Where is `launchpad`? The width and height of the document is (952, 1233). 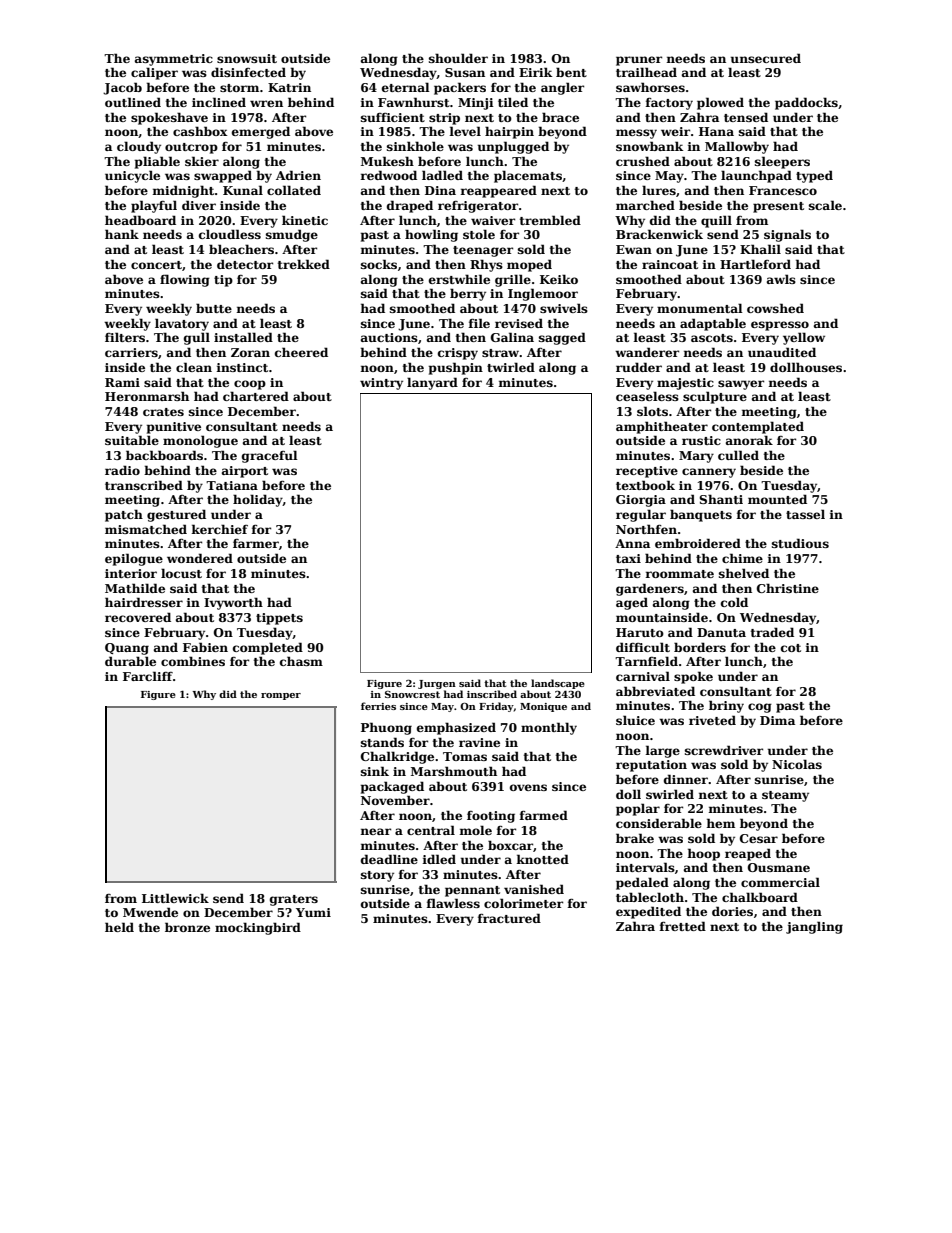 launchpad is located at coordinates (756, 176).
